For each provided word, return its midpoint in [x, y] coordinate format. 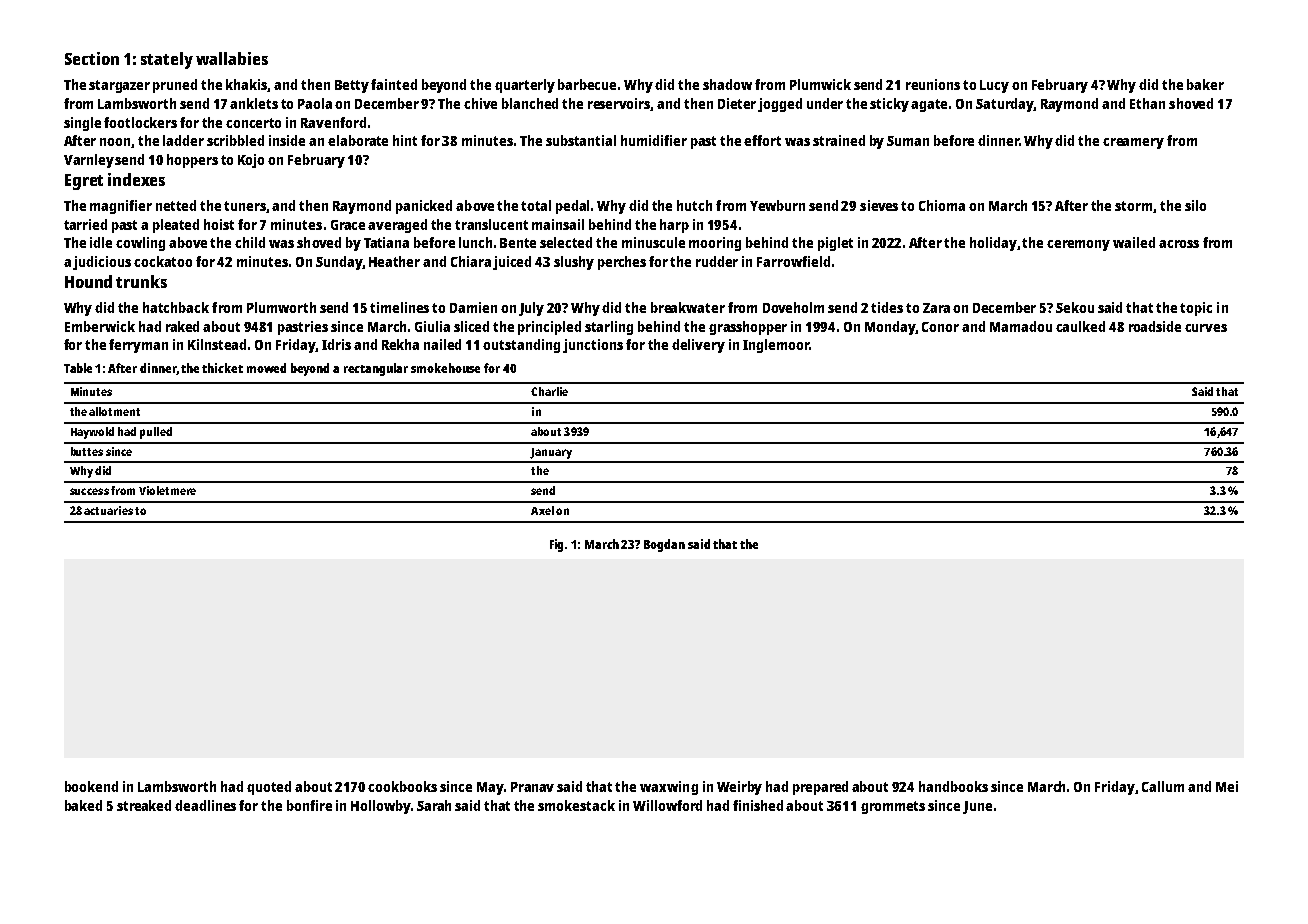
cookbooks [402, 786]
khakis [247, 85]
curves [1206, 328]
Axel [542, 510]
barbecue [587, 84]
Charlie [549, 391]
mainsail [558, 224]
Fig [556, 545]
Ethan [1147, 103]
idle [101, 242]
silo [1195, 205]
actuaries [108, 510]
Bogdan [664, 545]
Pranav [532, 787]
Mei [1227, 786]
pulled [156, 433]
